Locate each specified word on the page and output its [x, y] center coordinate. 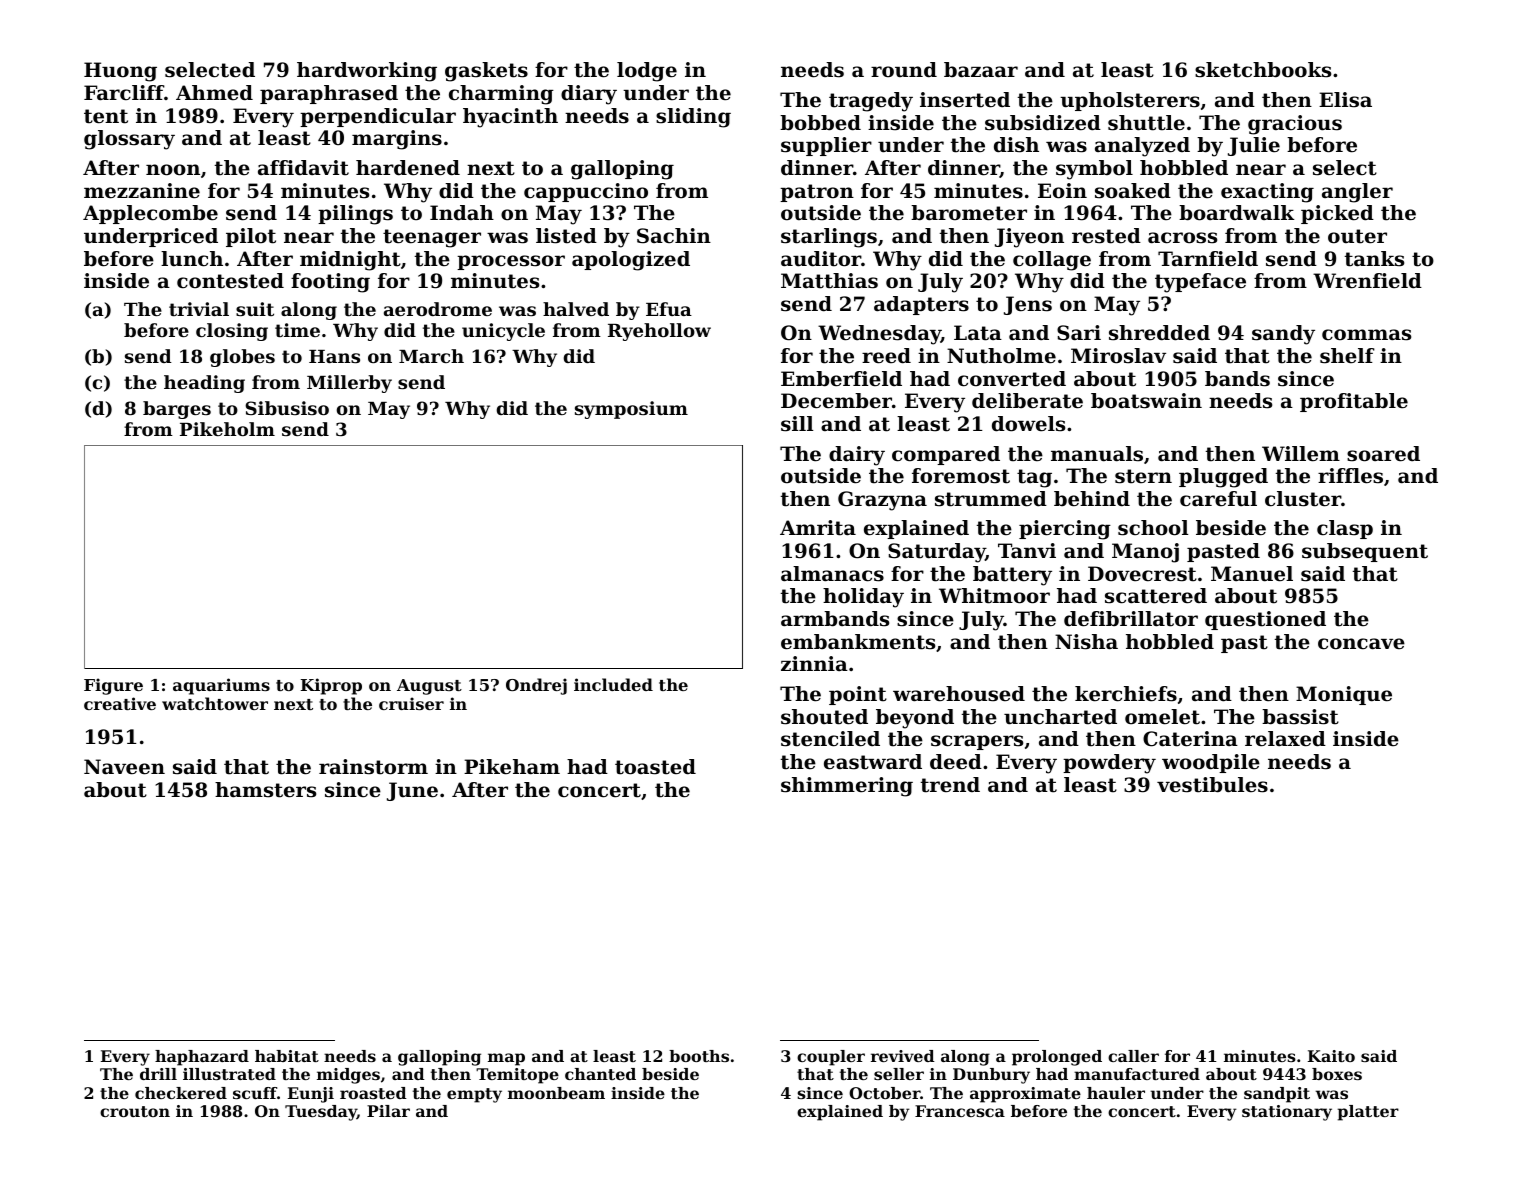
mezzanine [142, 191]
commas [1366, 335]
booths [699, 1056]
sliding [693, 118]
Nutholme [1001, 356]
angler [1357, 193]
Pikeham [512, 767]
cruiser [411, 703]
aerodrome [438, 309]
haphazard [202, 1058]
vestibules [1212, 785]
